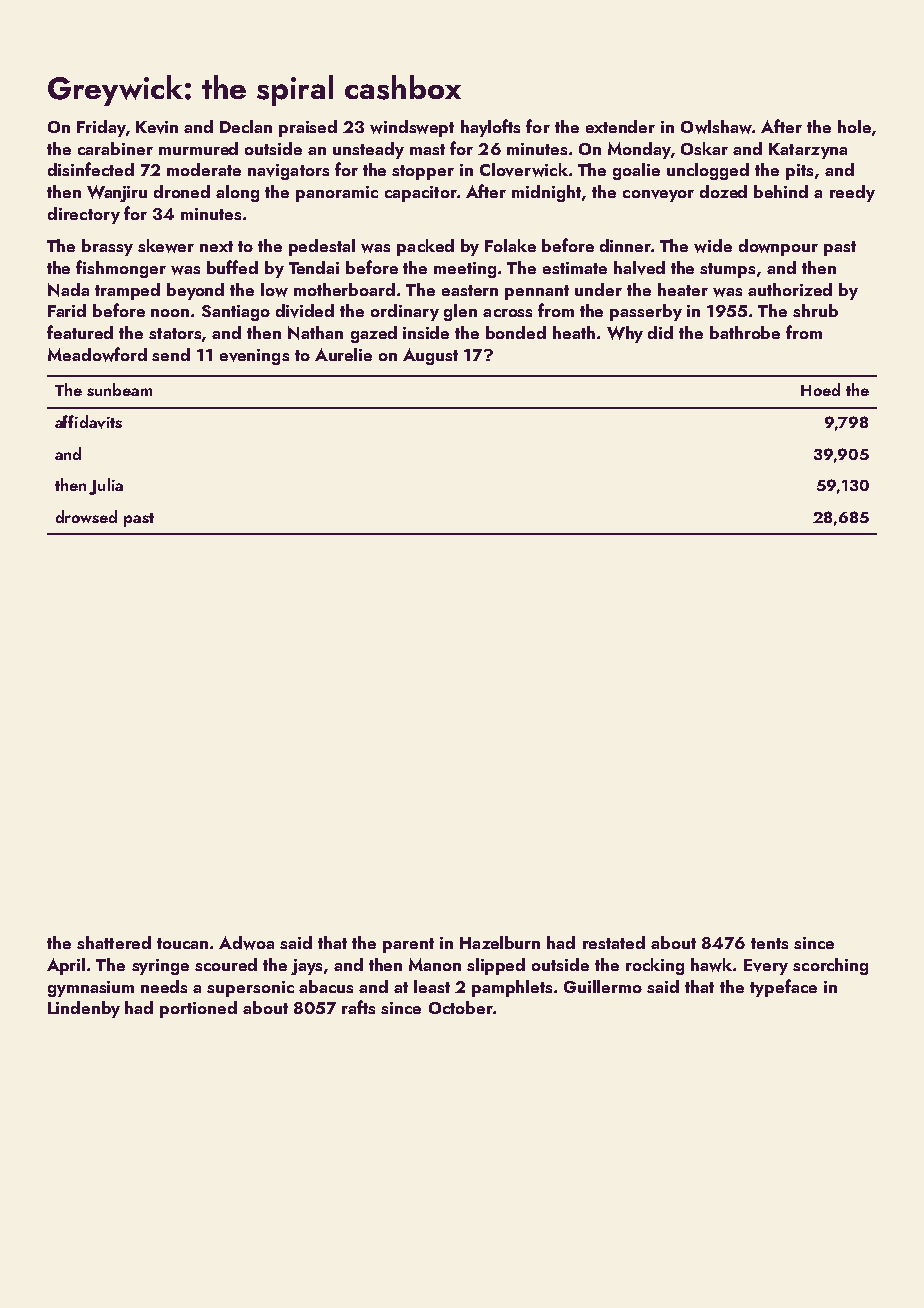 The width and height of the screenshot is (924, 1308). I want to click on bathrobe, so click(745, 332).
